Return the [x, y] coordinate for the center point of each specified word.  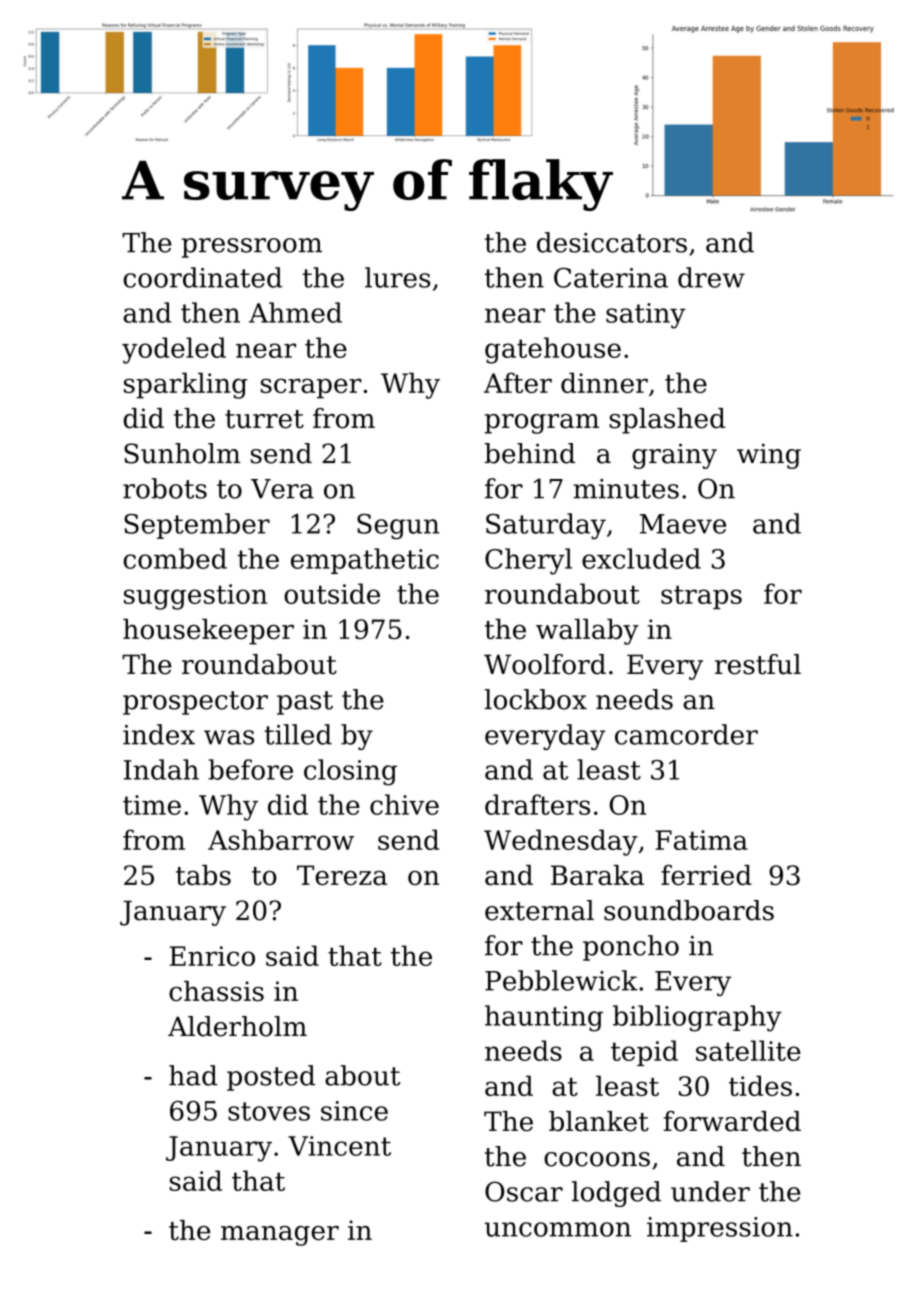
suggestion [195, 597]
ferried [706, 875]
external [539, 910]
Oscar [524, 1191]
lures [397, 277]
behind [530, 453]
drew [711, 277]
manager [280, 1236]
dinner [604, 382]
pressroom [252, 248]
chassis [216, 991]
